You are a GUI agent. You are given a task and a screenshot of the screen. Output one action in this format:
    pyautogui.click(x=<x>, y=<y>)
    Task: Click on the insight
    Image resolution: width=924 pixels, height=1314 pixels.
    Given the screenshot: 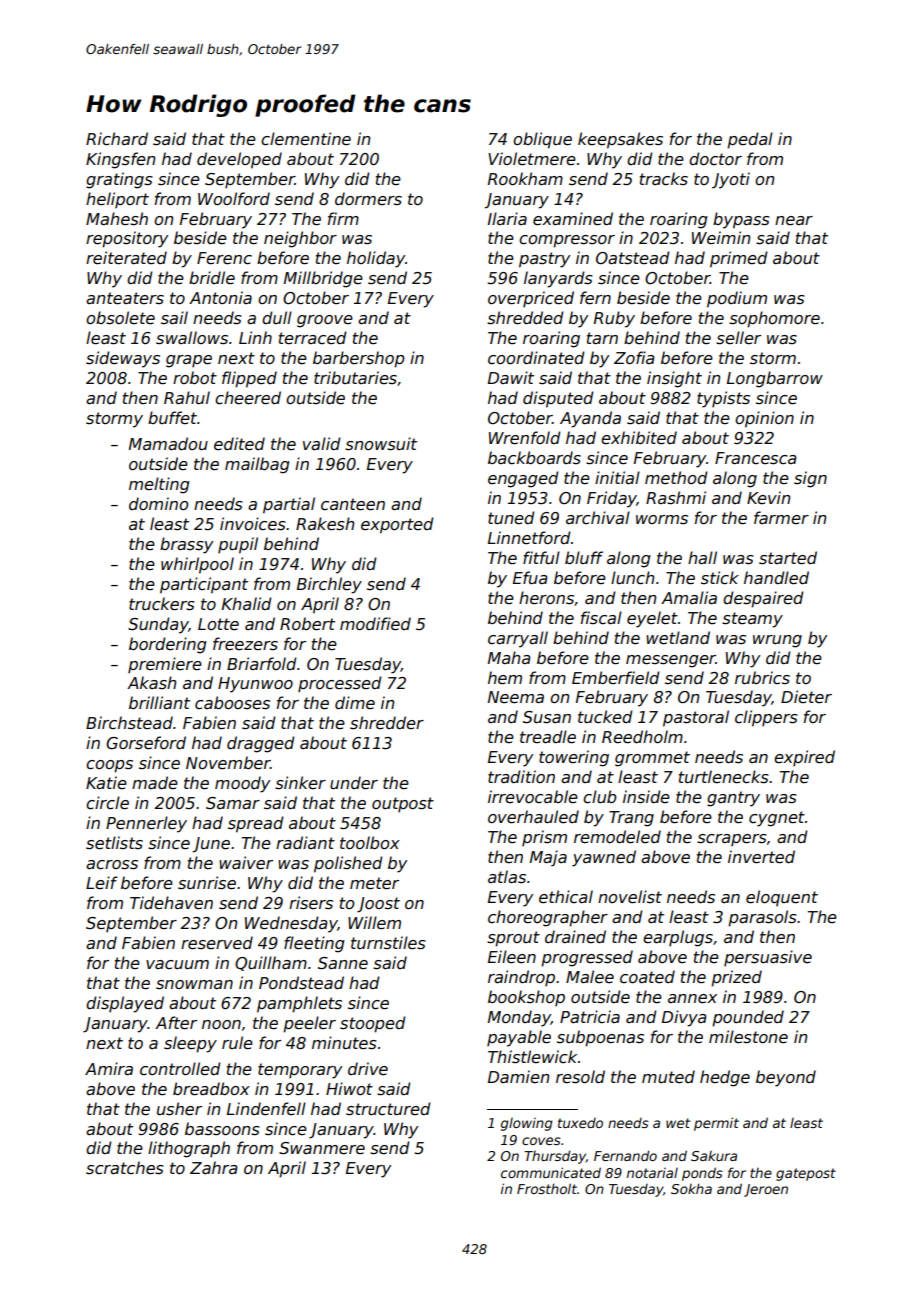 What is the action you would take?
    pyautogui.click(x=674, y=379)
